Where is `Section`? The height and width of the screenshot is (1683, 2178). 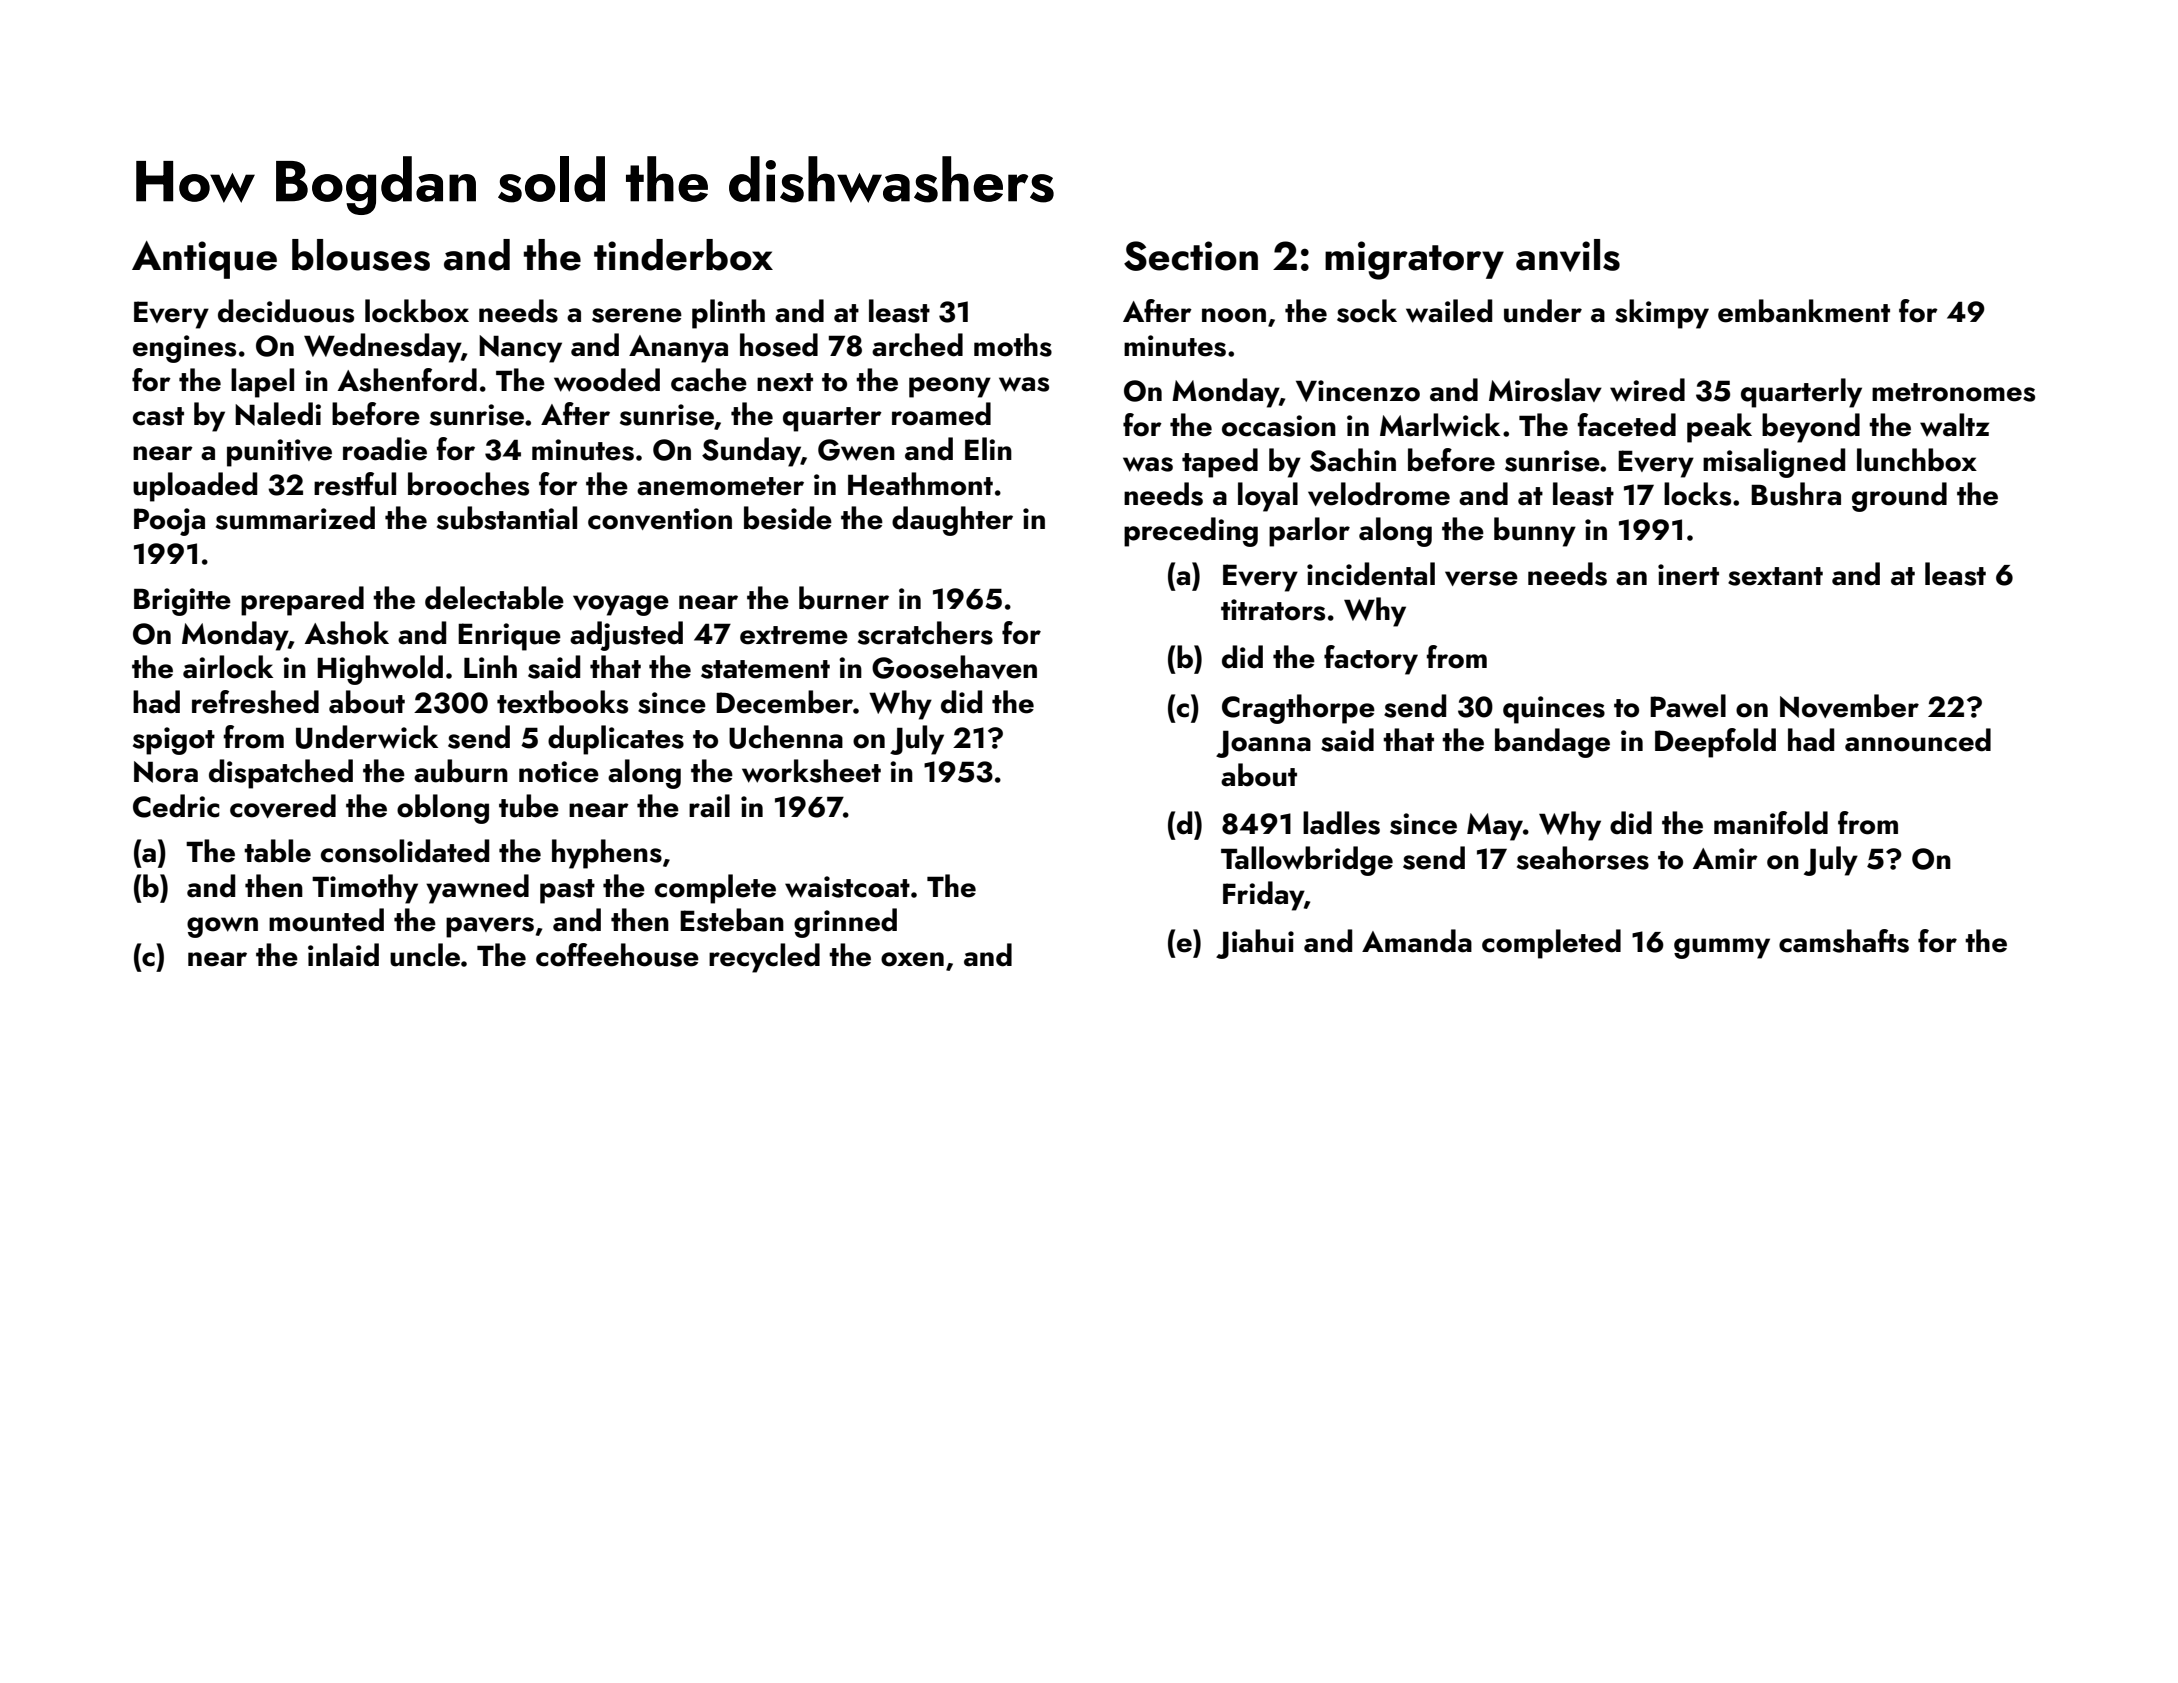
Section is located at coordinates (1191, 256).
